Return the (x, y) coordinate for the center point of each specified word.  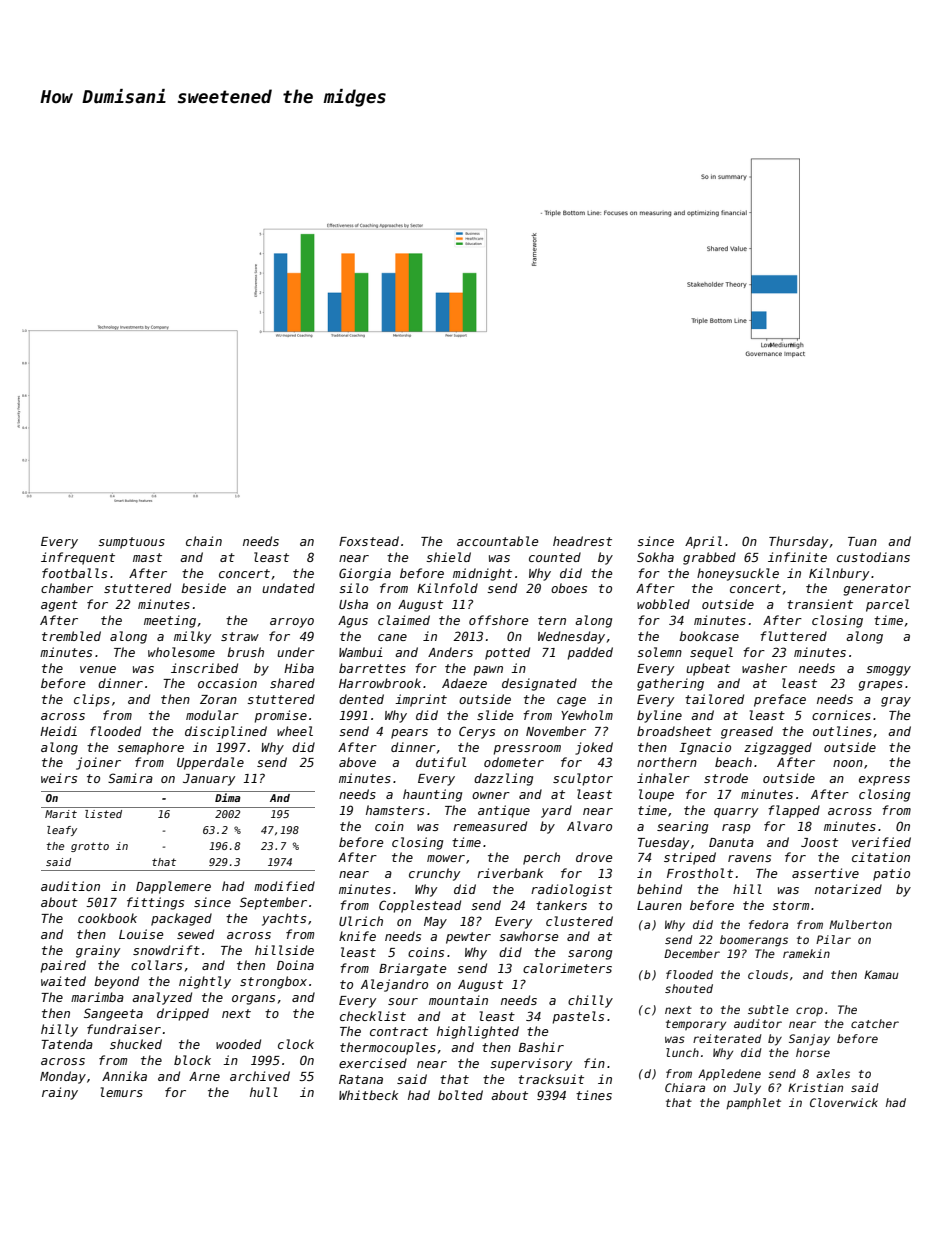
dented (361, 699)
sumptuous (131, 543)
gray (896, 702)
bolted (460, 1095)
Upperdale (210, 763)
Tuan (862, 541)
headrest (582, 541)
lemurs (122, 1092)
